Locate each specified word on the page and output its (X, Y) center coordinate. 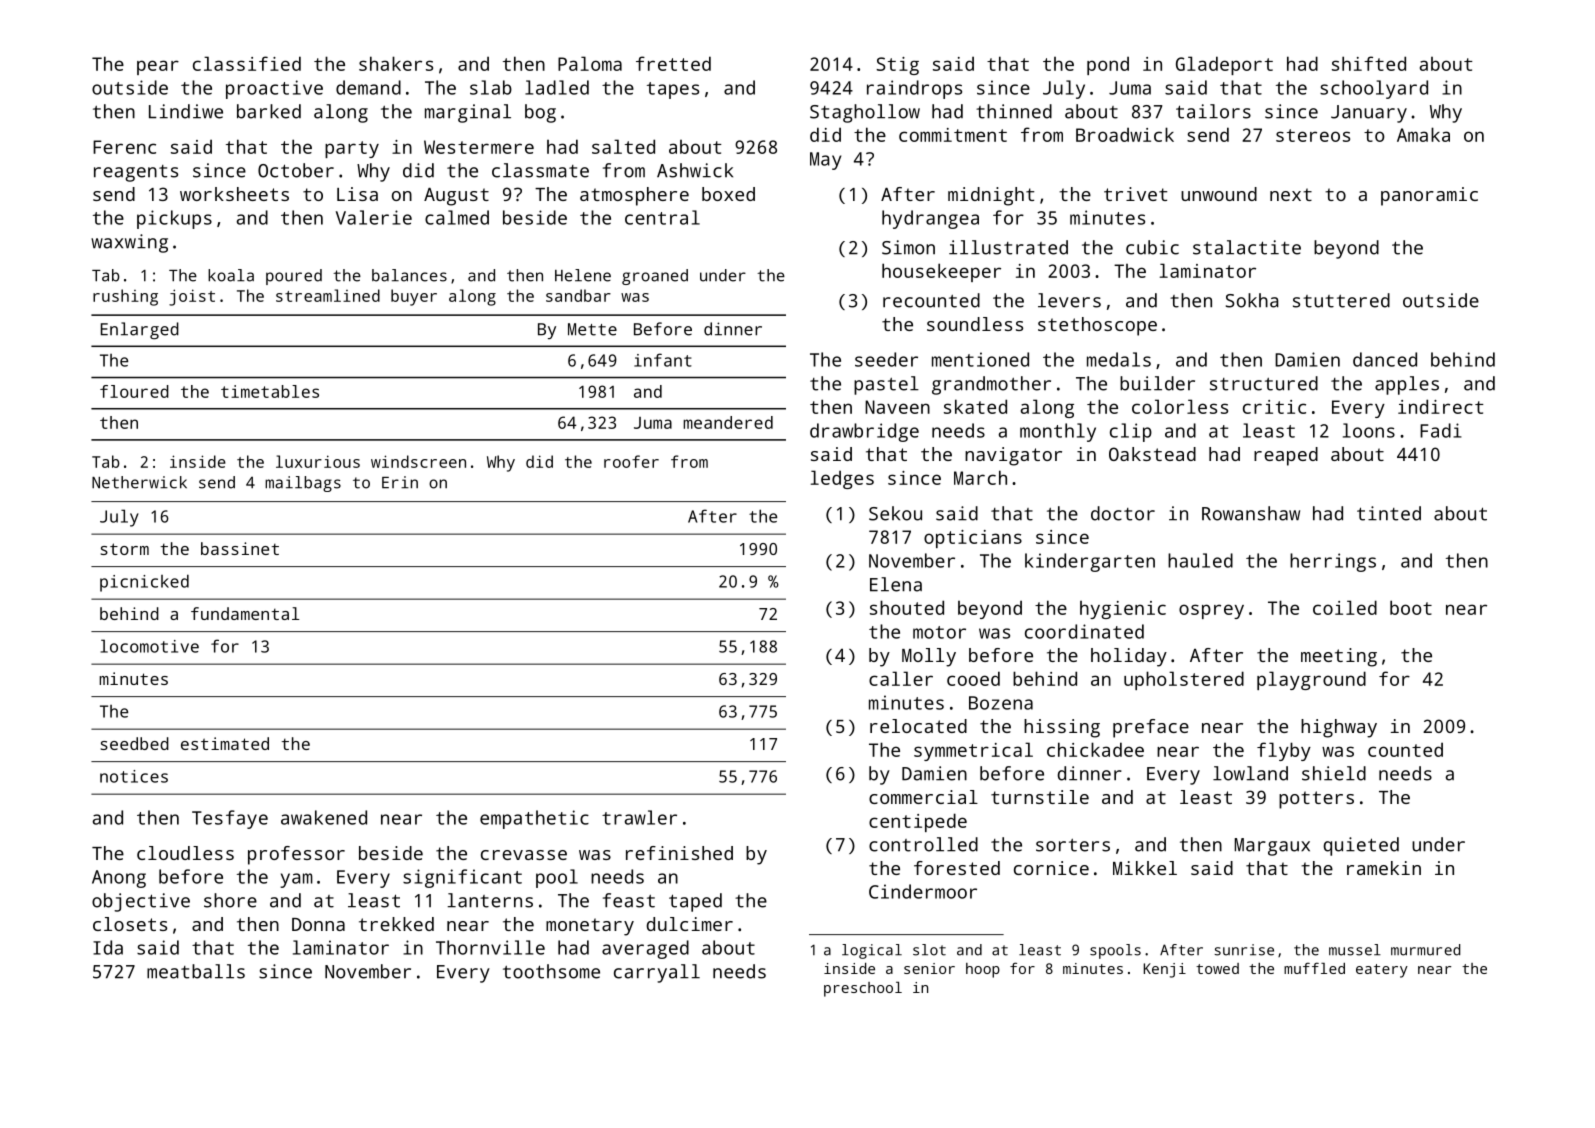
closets (130, 924)
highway (1339, 728)
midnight (991, 196)
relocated (918, 726)
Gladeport (1224, 65)
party (352, 149)
